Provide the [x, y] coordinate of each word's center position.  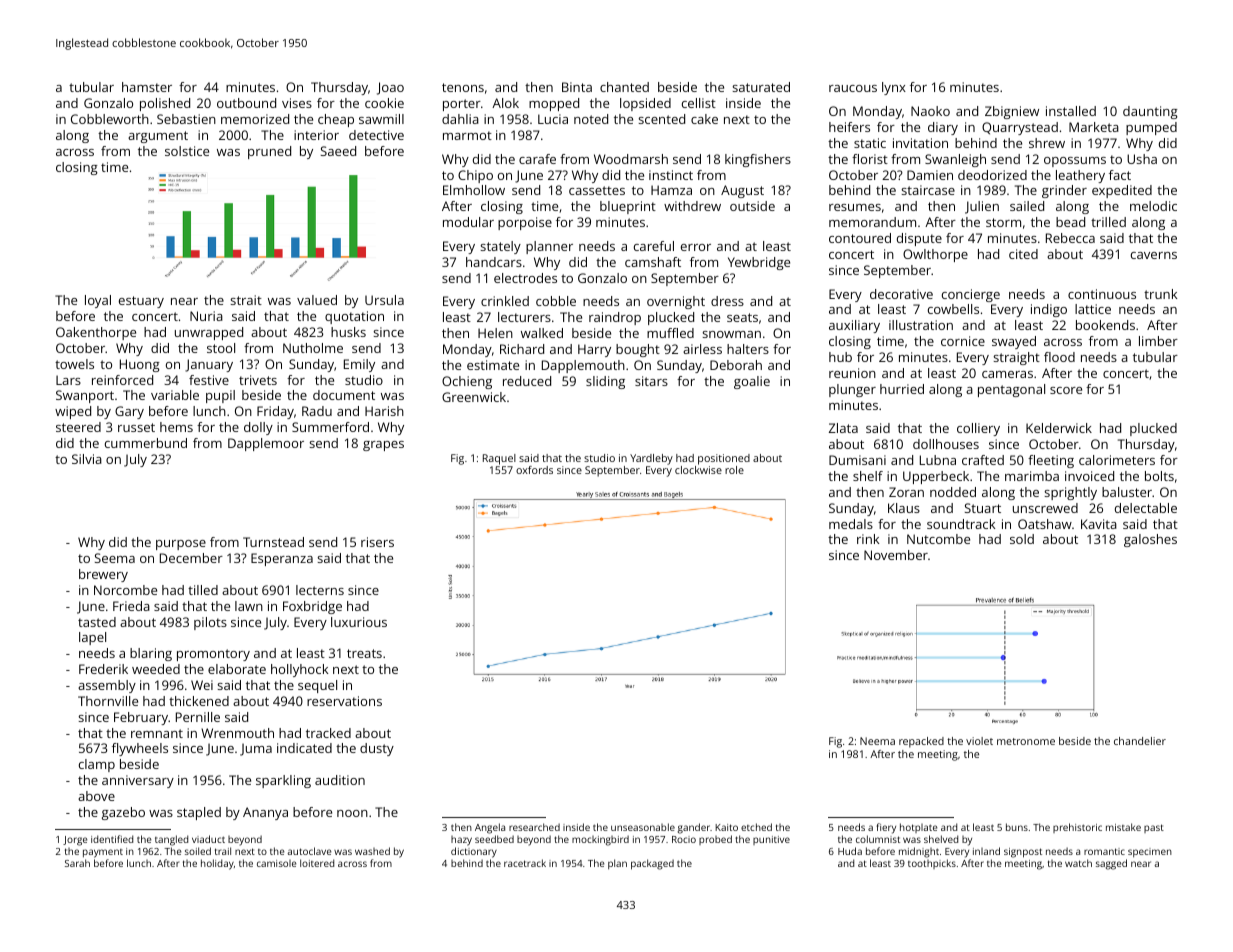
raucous [853, 88]
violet [979, 741]
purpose [181, 545]
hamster [147, 87]
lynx [894, 88]
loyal [98, 301]
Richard [522, 349]
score [1066, 390]
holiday [217, 864]
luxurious [359, 622]
